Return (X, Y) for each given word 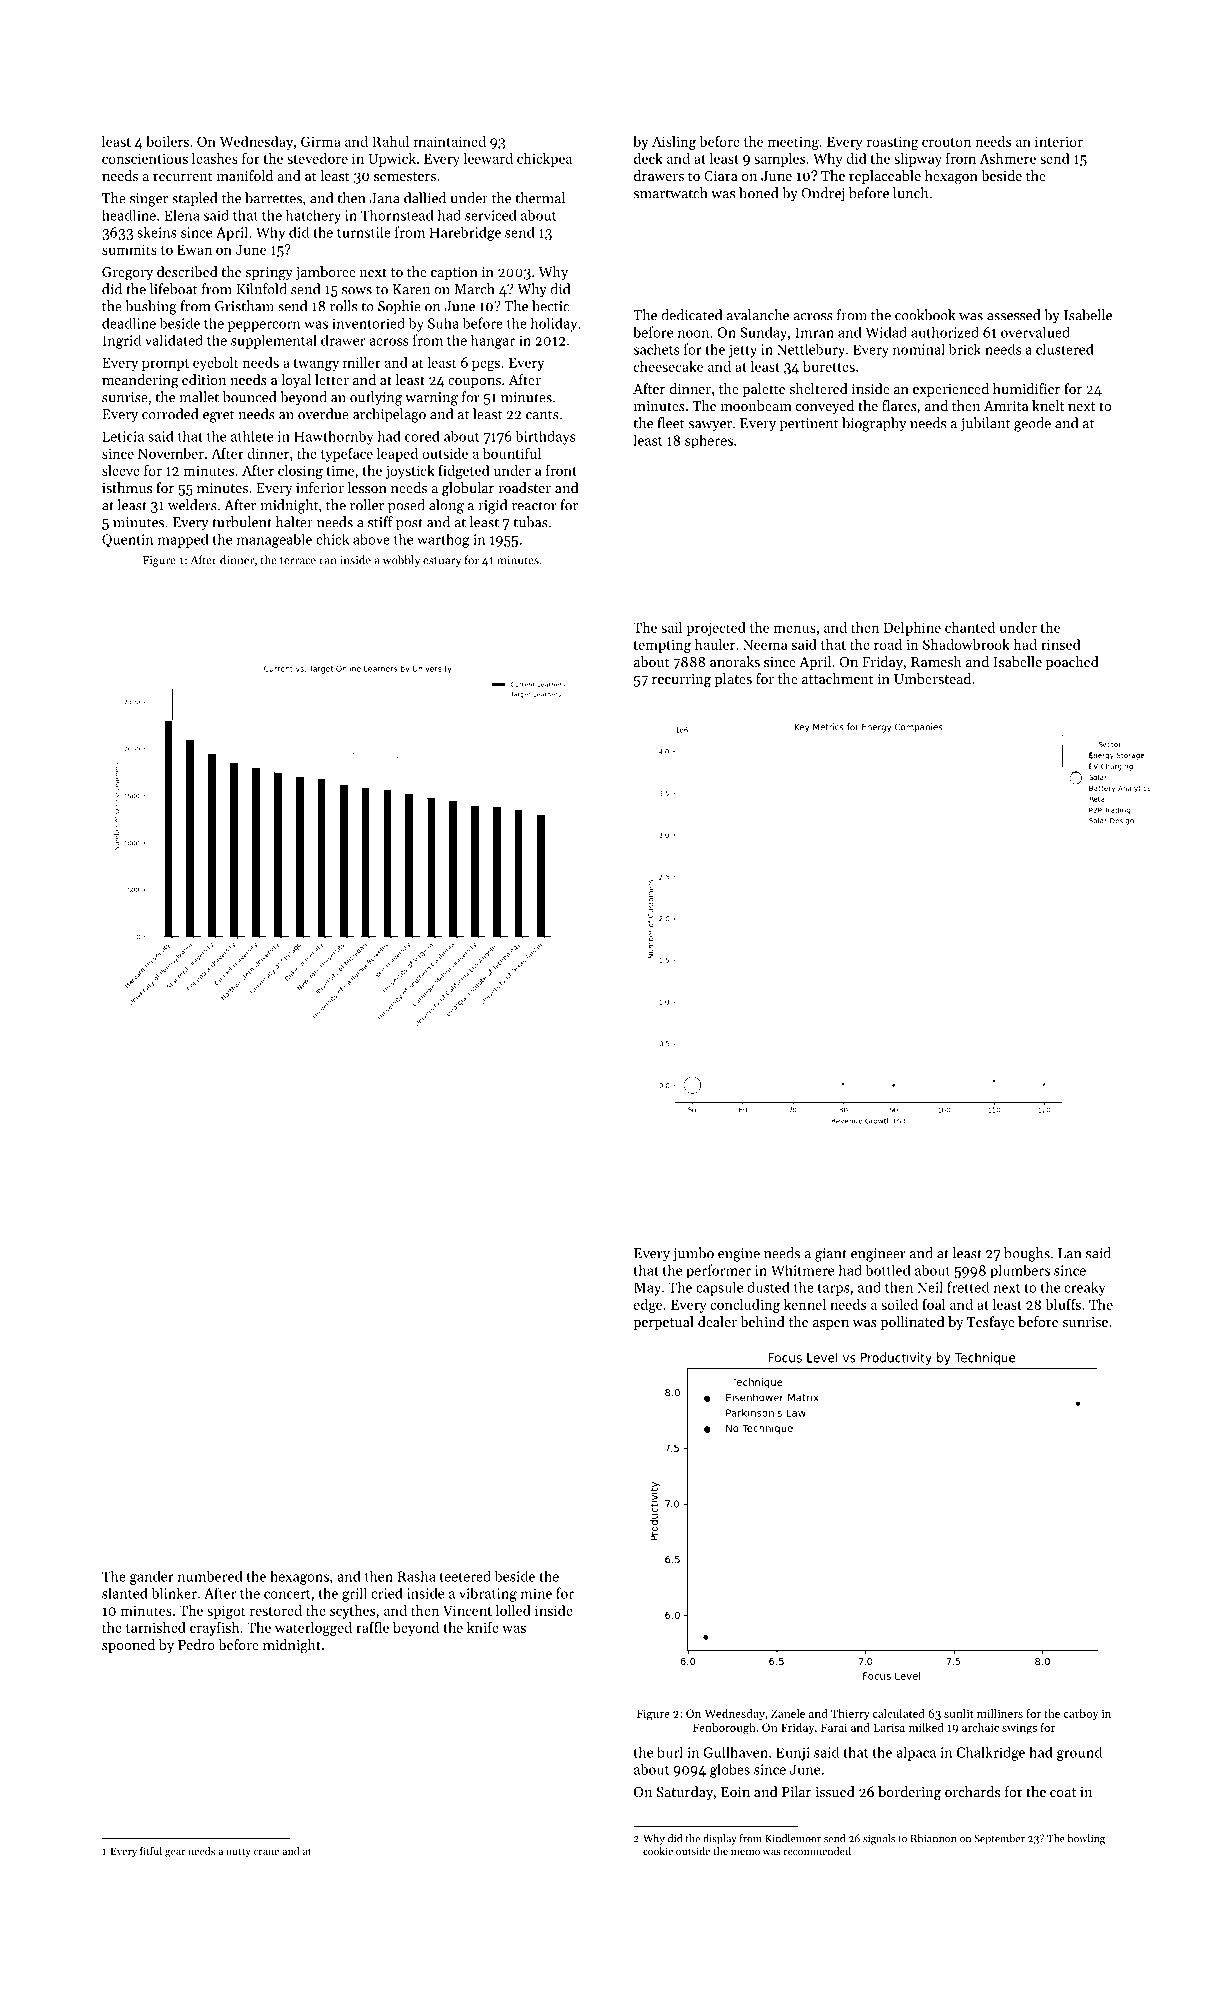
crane (266, 1852)
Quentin (128, 541)
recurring (681, 681)
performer (718, 1271)
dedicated (691, 315)
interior (1059, 141)
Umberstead (932, 678)
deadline (129, 323)
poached (1072, 663)
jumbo (693, 1254)
